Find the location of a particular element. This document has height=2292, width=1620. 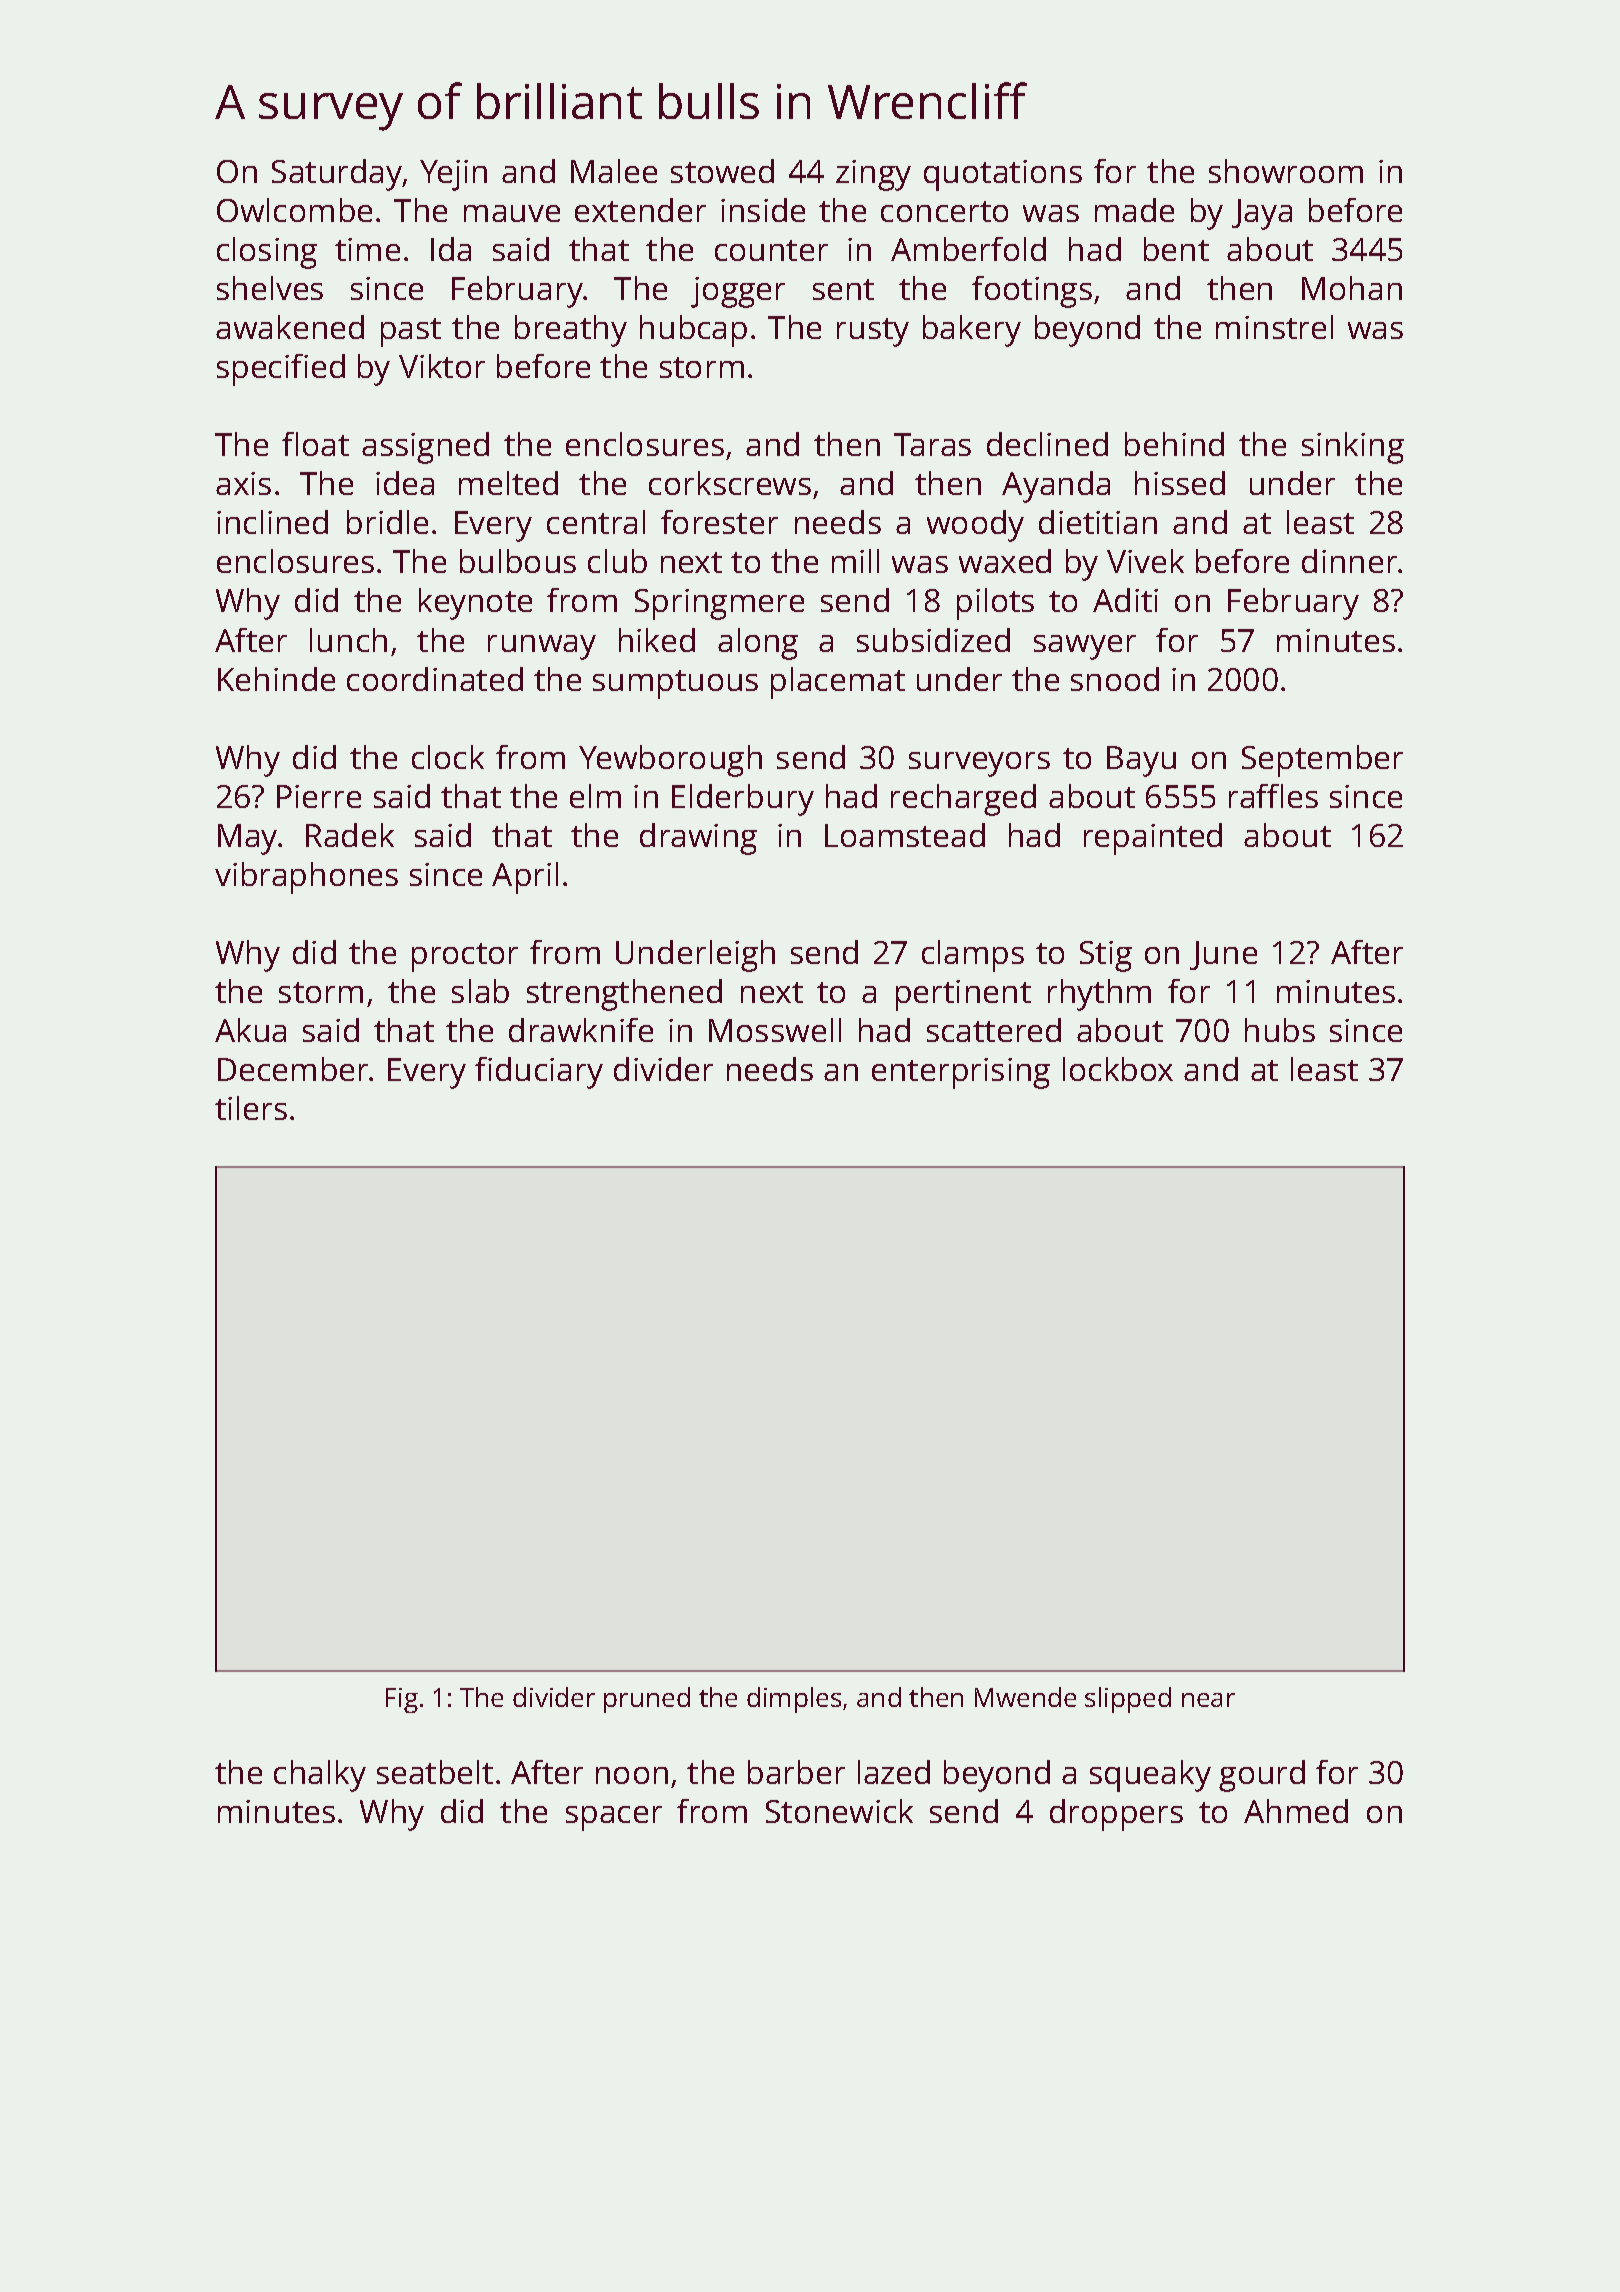

enterprising is located at coordinates (961, 1073).
